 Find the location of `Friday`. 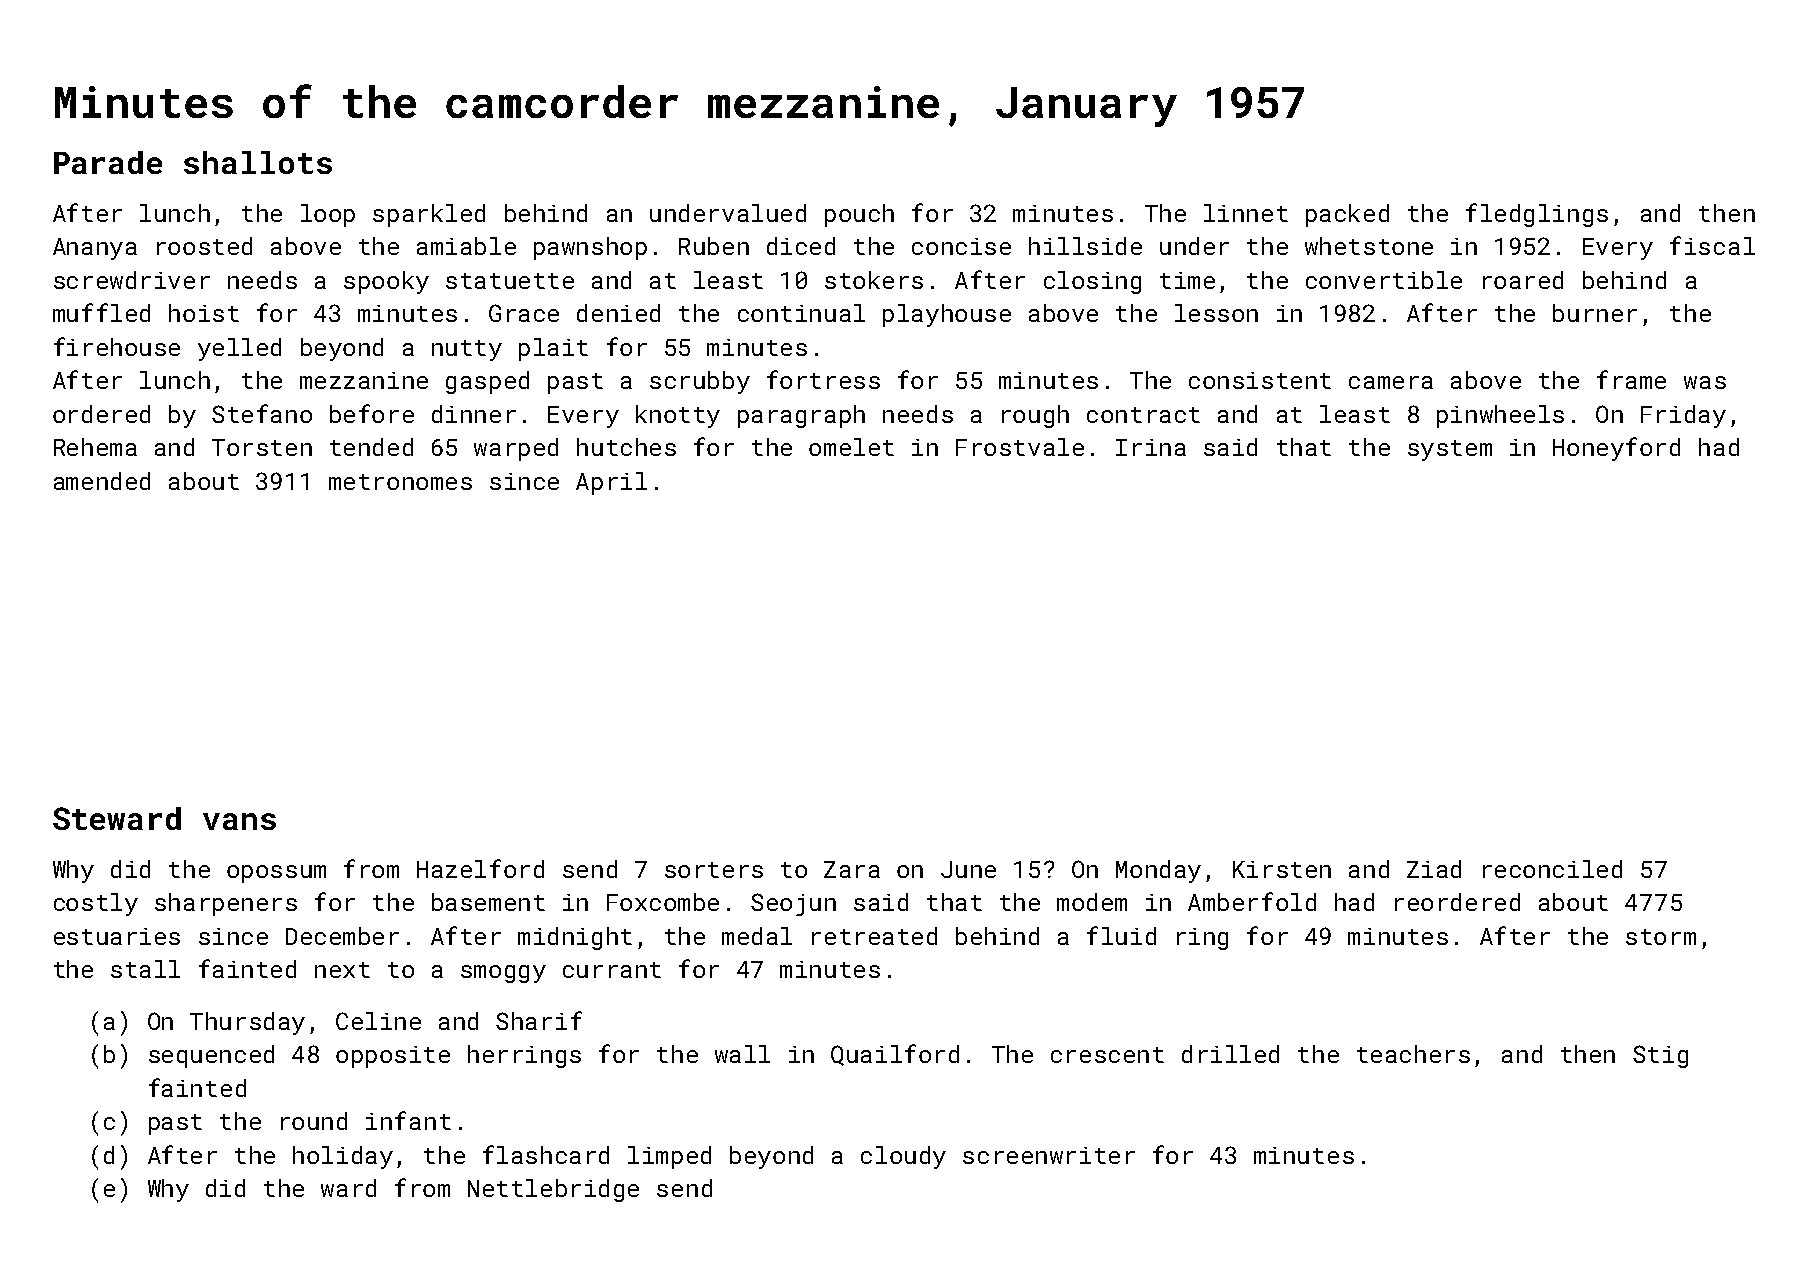

Friday is located at coordinates (1683, 416).
